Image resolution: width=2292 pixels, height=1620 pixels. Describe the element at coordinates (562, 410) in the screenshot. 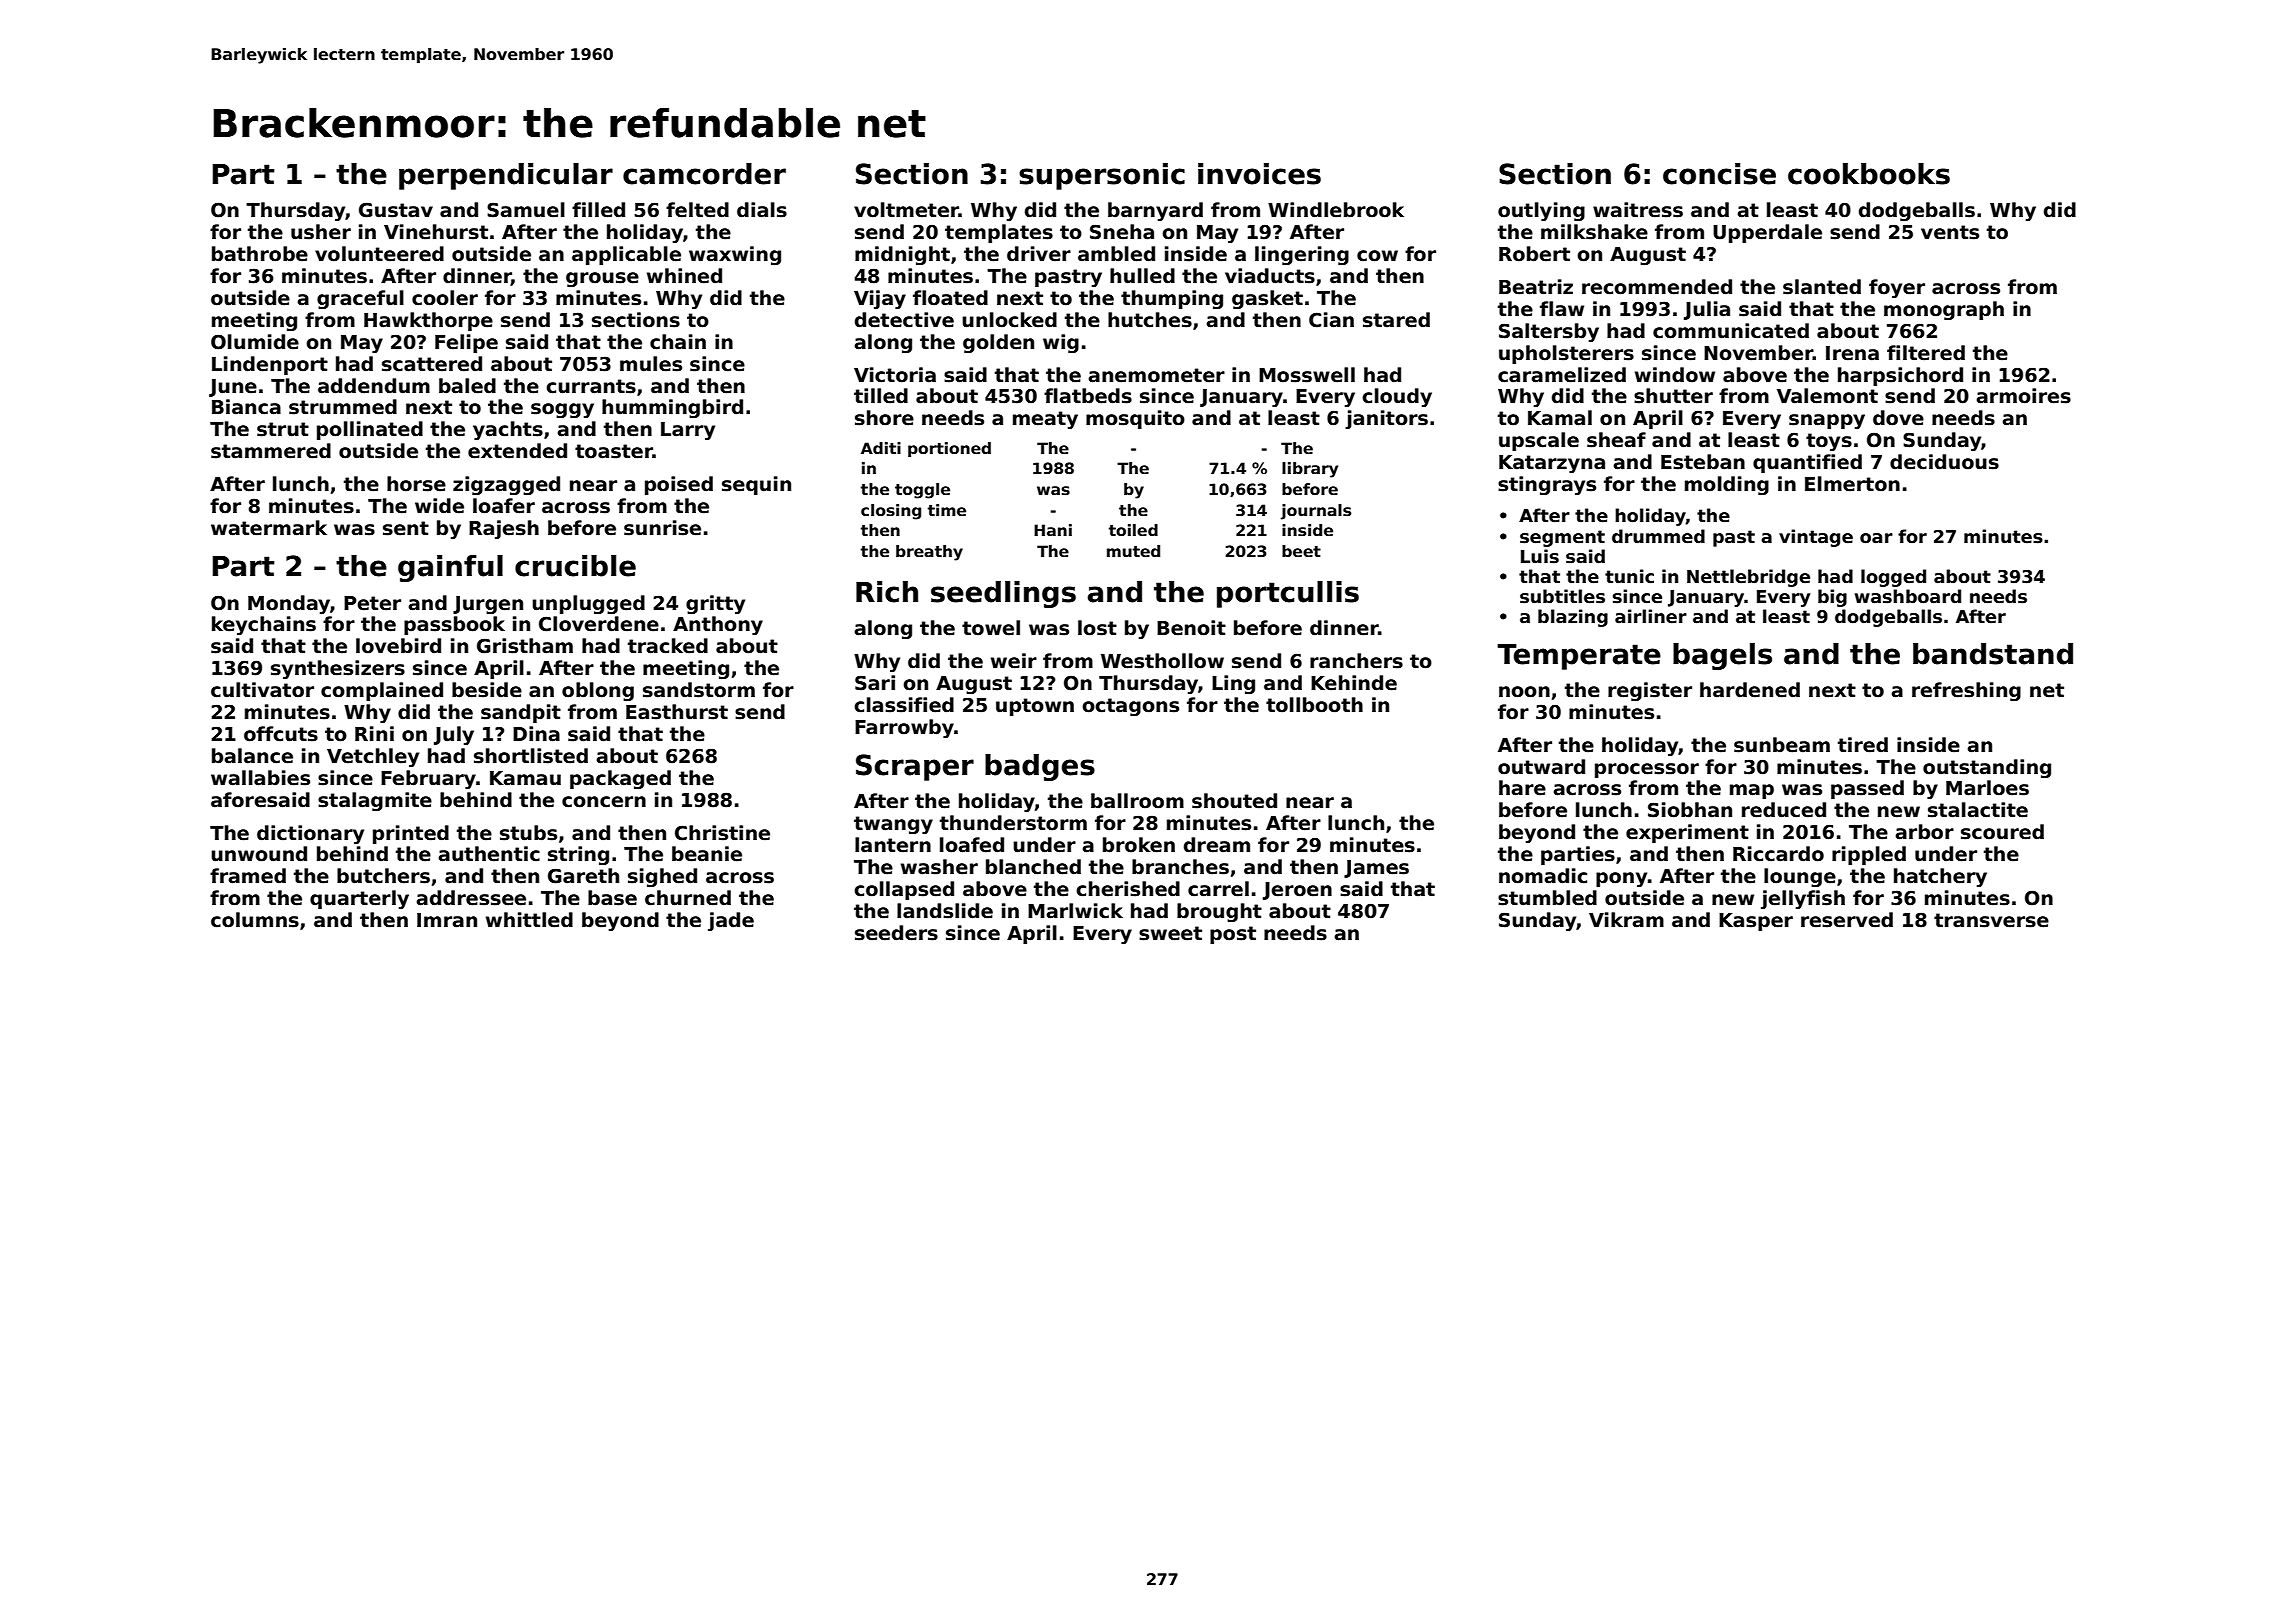

I see `soggy` at that location.
